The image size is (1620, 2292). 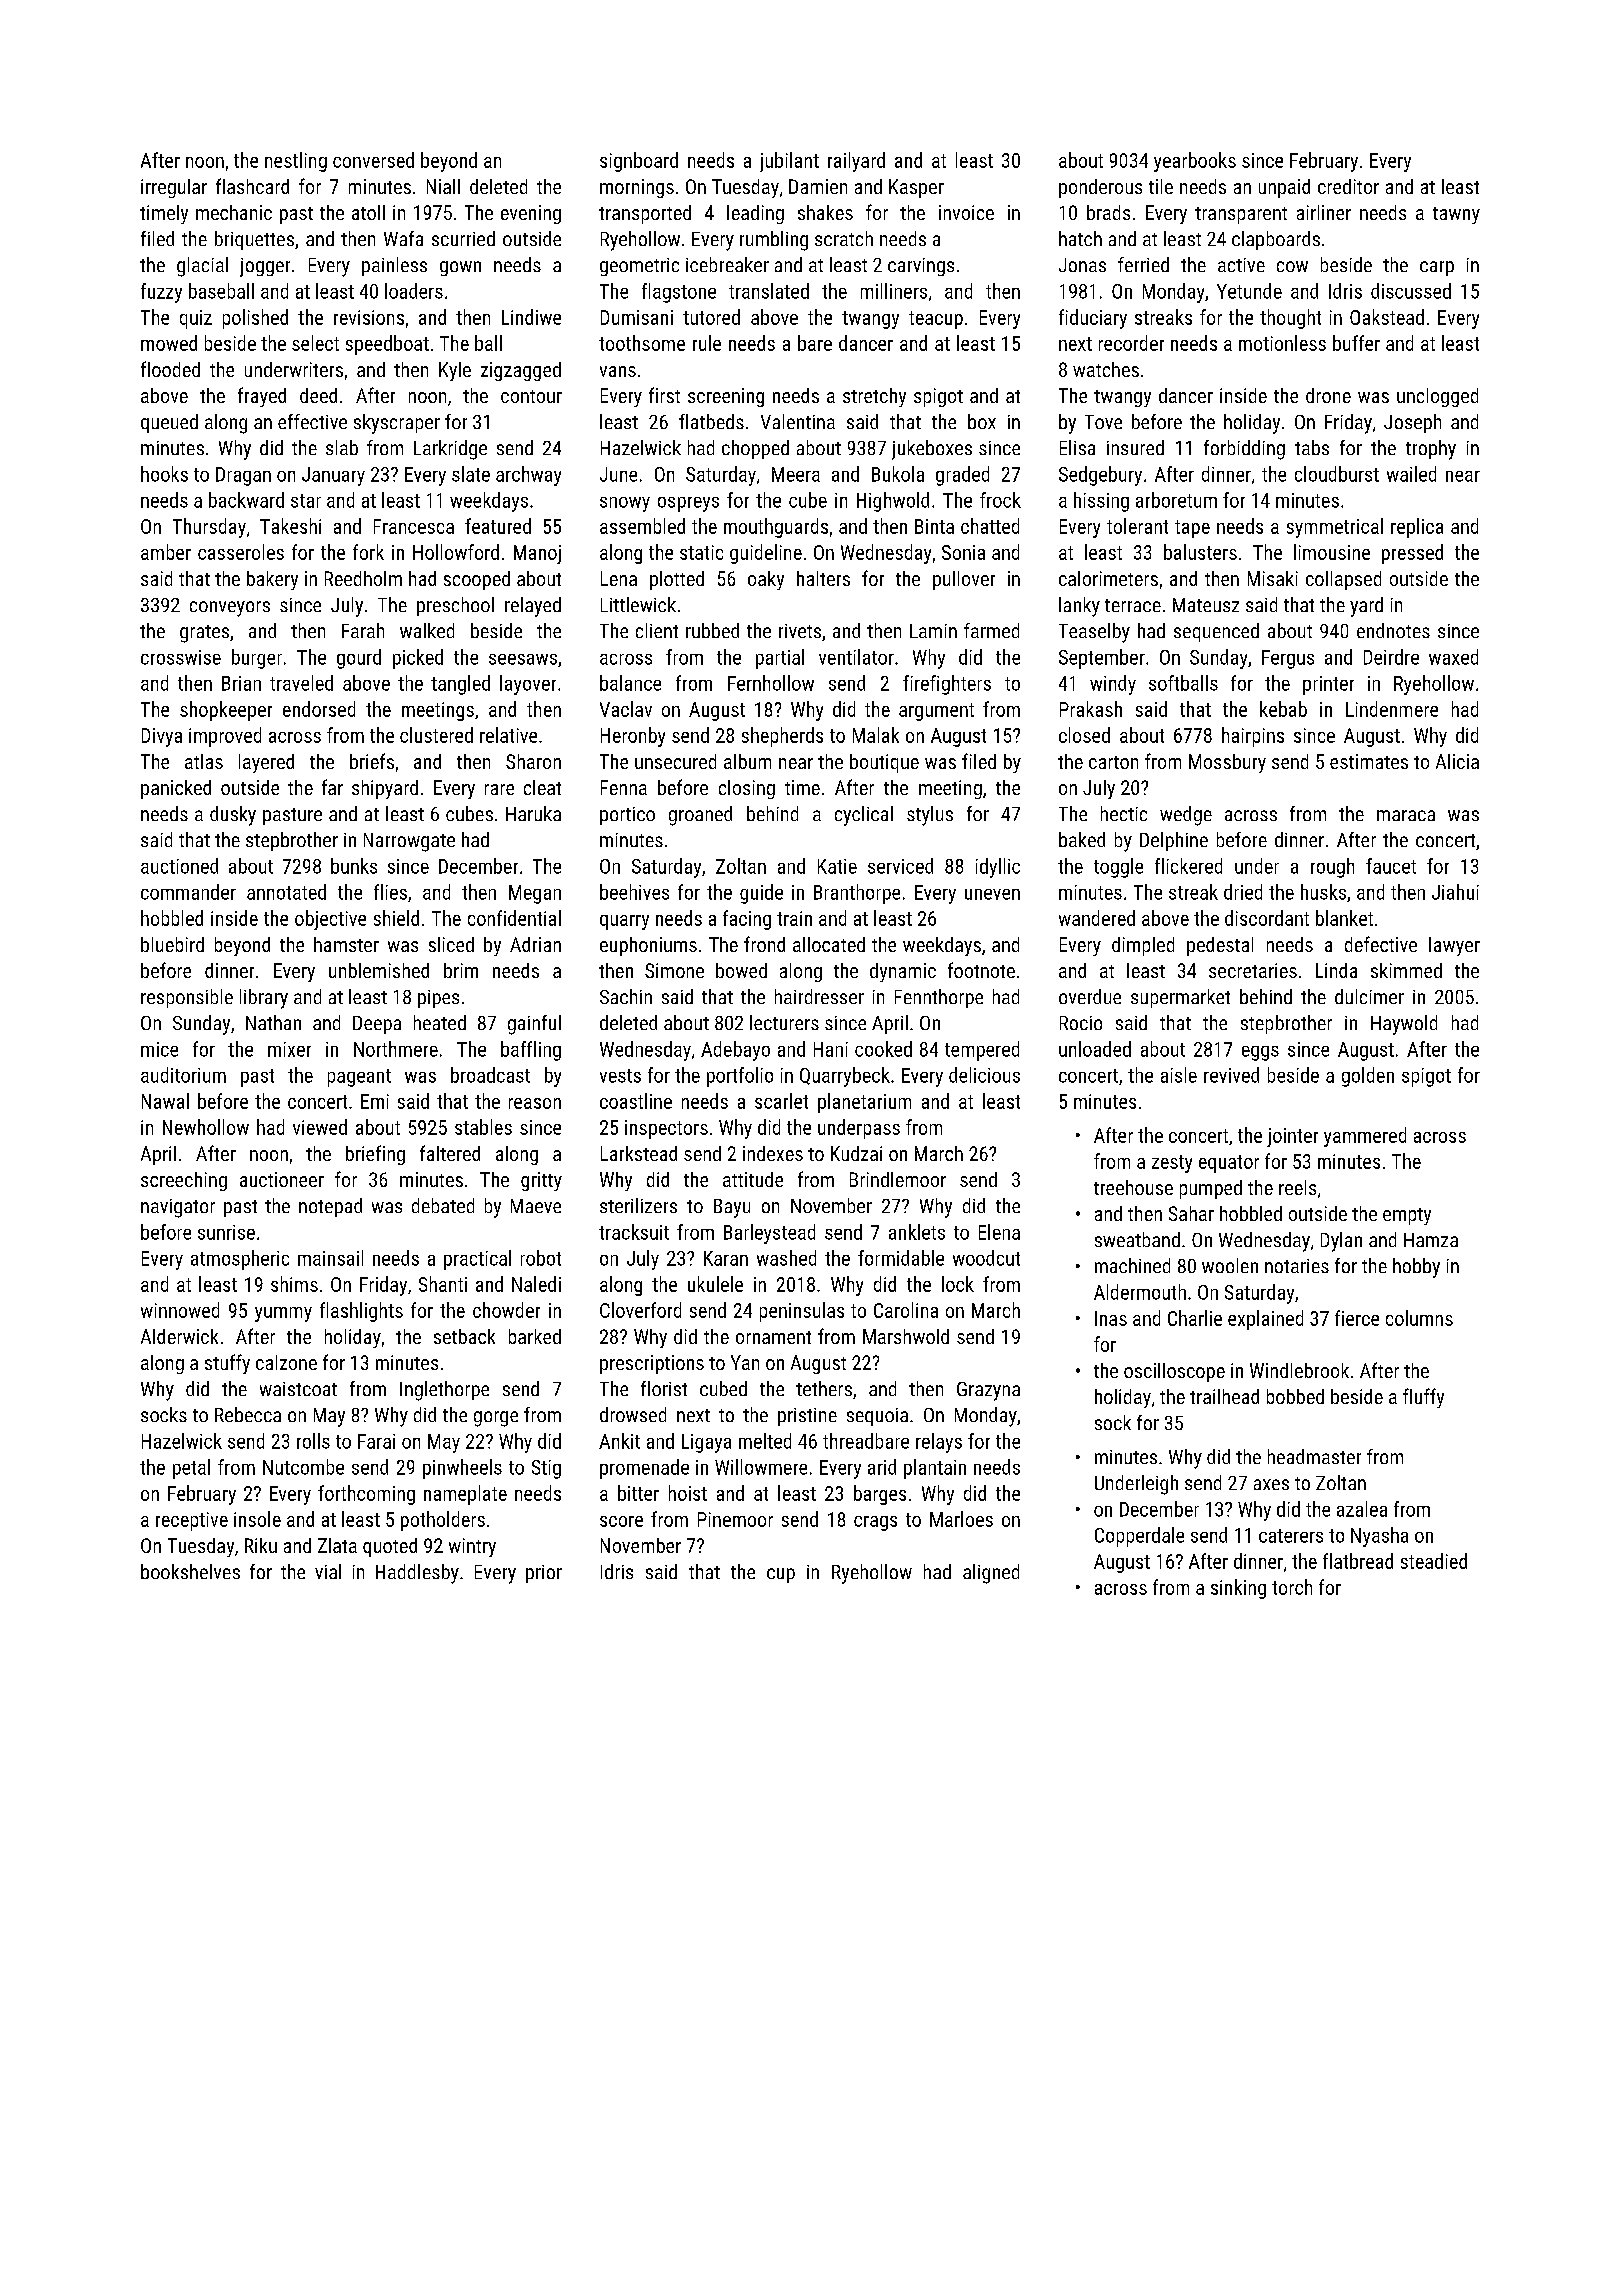 I want to click on delicious, so click(x=984, y=1075).
